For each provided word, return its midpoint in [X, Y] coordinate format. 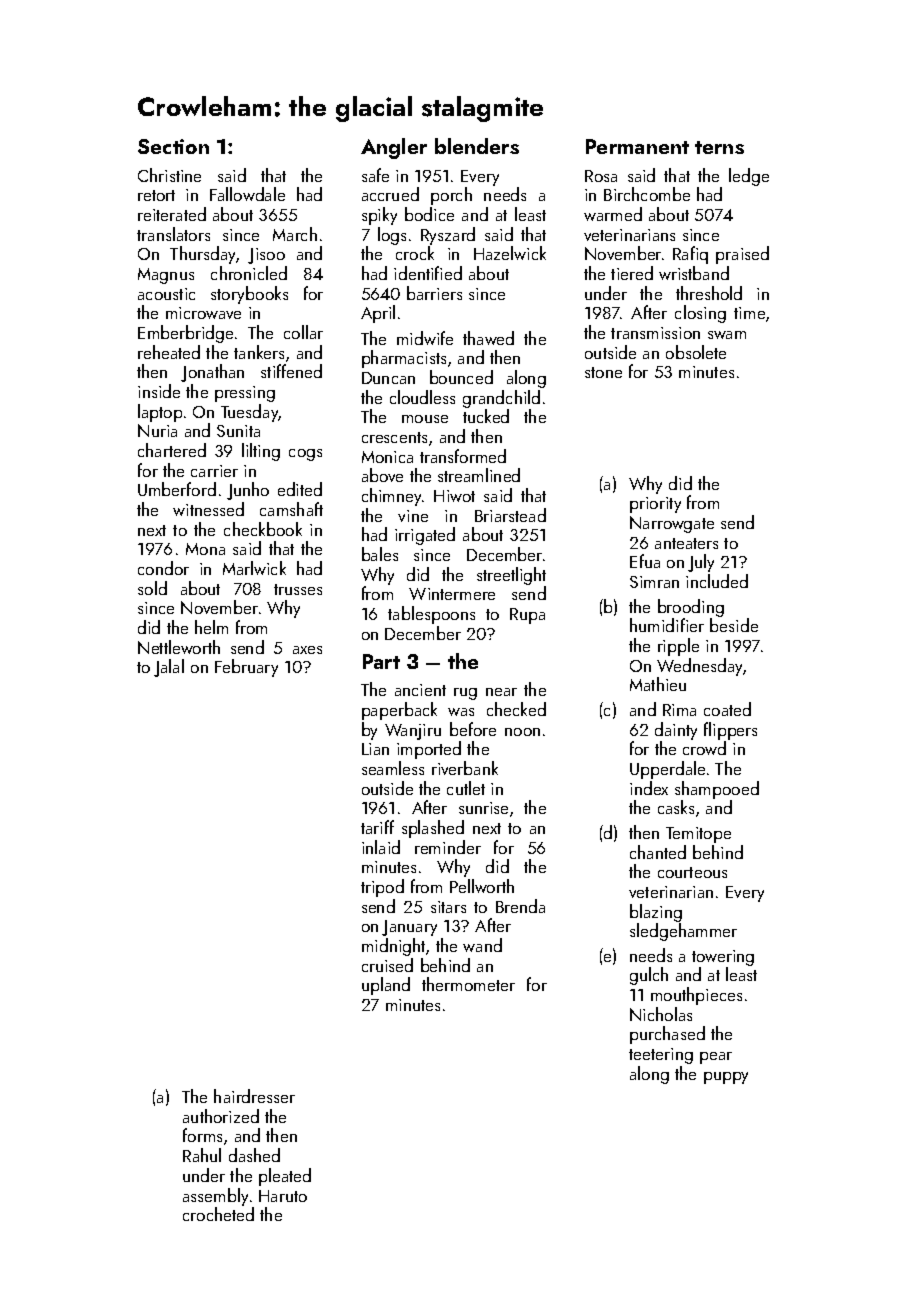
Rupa [527, 616]
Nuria [157, 430]
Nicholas [661, 1014]
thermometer [468, 984]
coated [727, 709]
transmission [655, 333]
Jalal [169, 668]
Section [173, 146]
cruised [387, 965]
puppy [726, 1078]
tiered [632, 273]
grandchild [501, 399]
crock [415, 253]
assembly [215, 1197]
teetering [661, 1056]
